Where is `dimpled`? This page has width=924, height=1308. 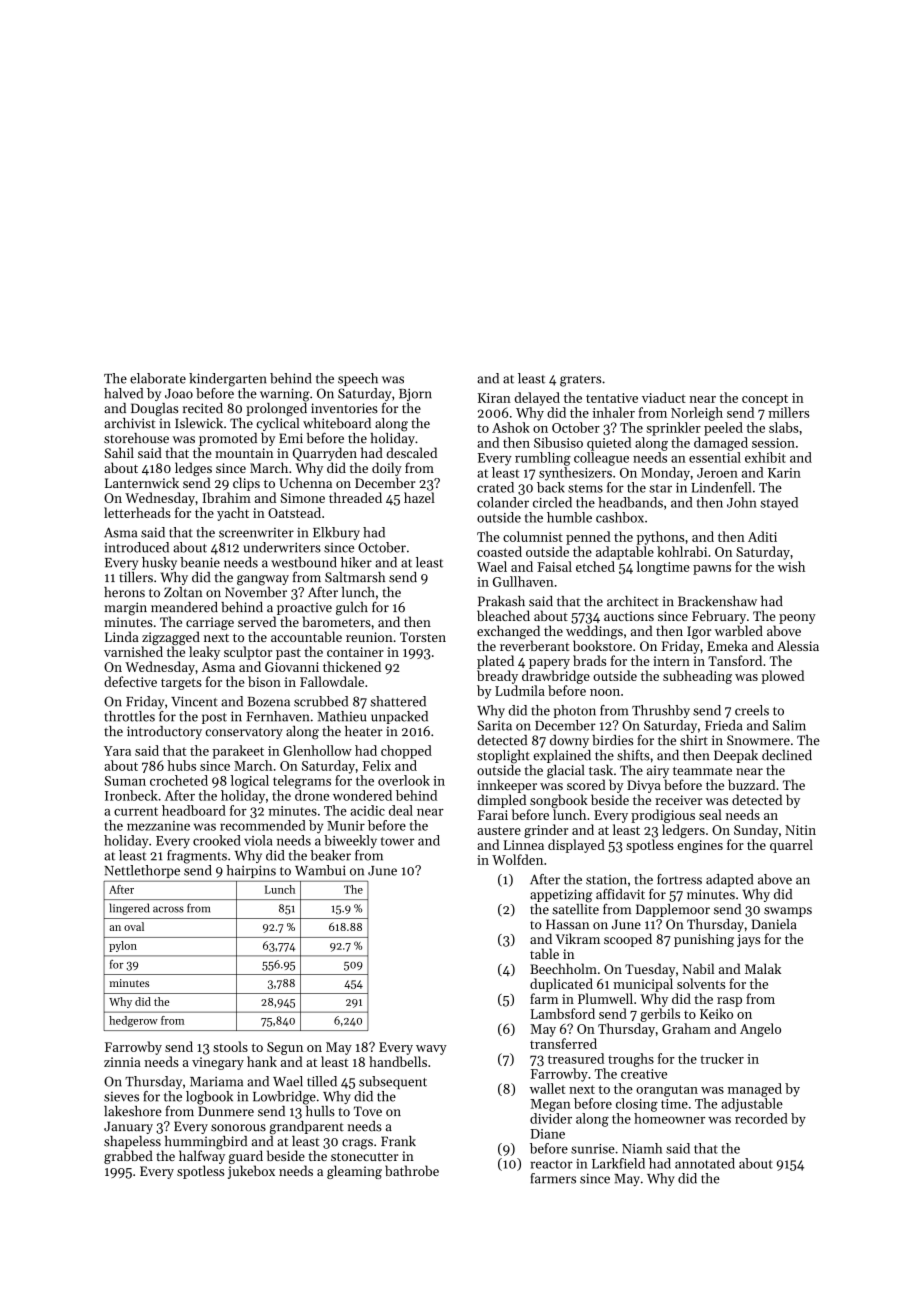
dimpled is located at coordinates (501, 801).
